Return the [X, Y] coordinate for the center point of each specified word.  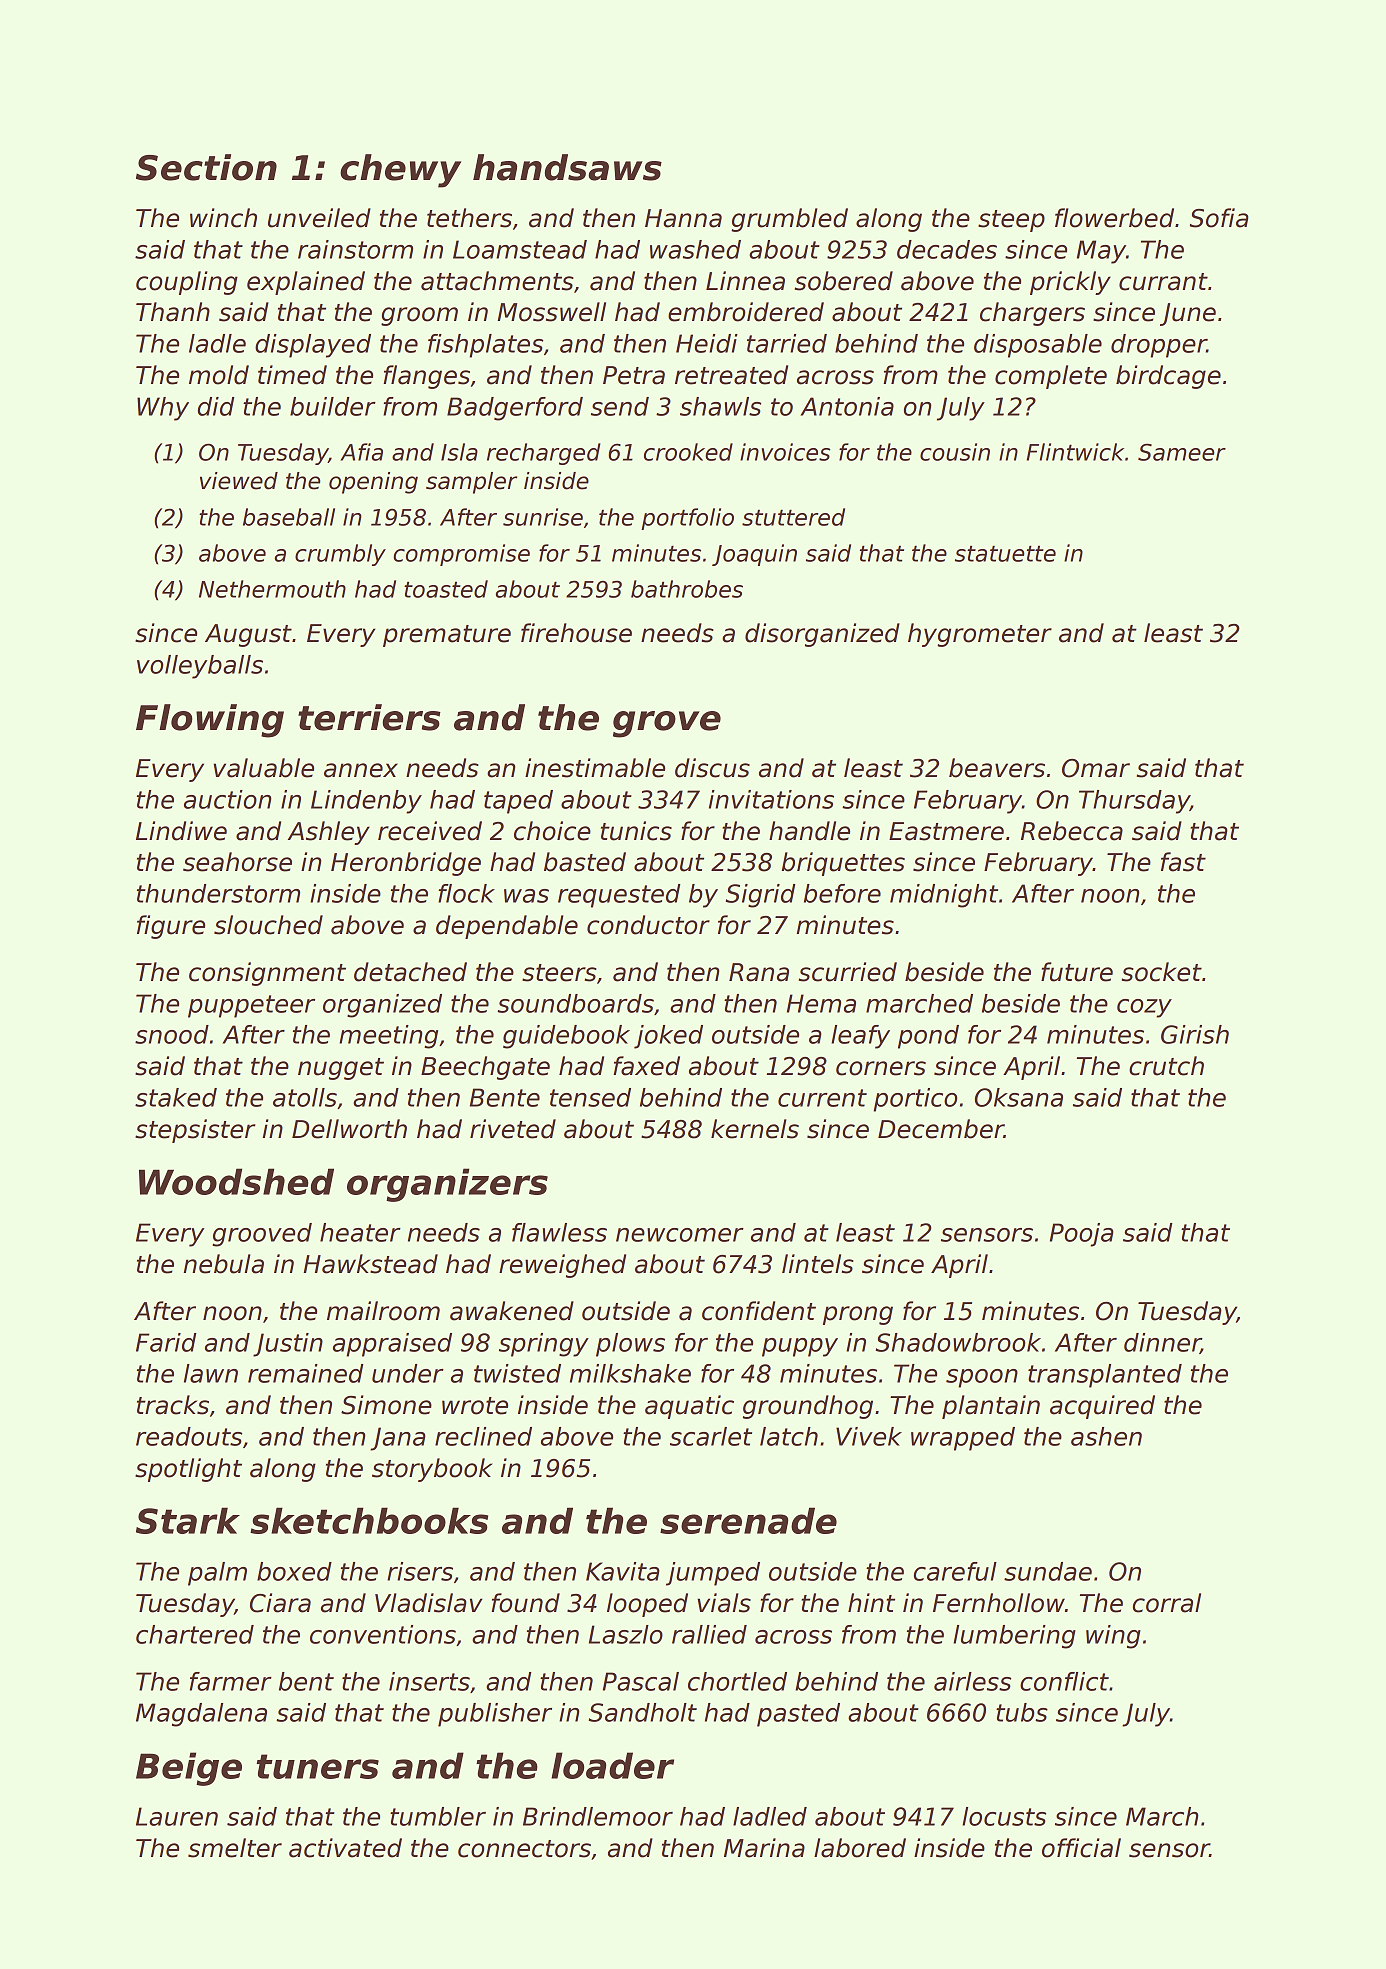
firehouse [576, 633]
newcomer [680, 1235]
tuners [317, 1766]
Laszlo [626, 1634]
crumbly [340, 555]
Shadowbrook [958, 1342]
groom [419, 316]
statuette [1005, 554]
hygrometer [980, 635]
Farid [166, 1342]
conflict [1064, 1681]
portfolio [687, 519]
